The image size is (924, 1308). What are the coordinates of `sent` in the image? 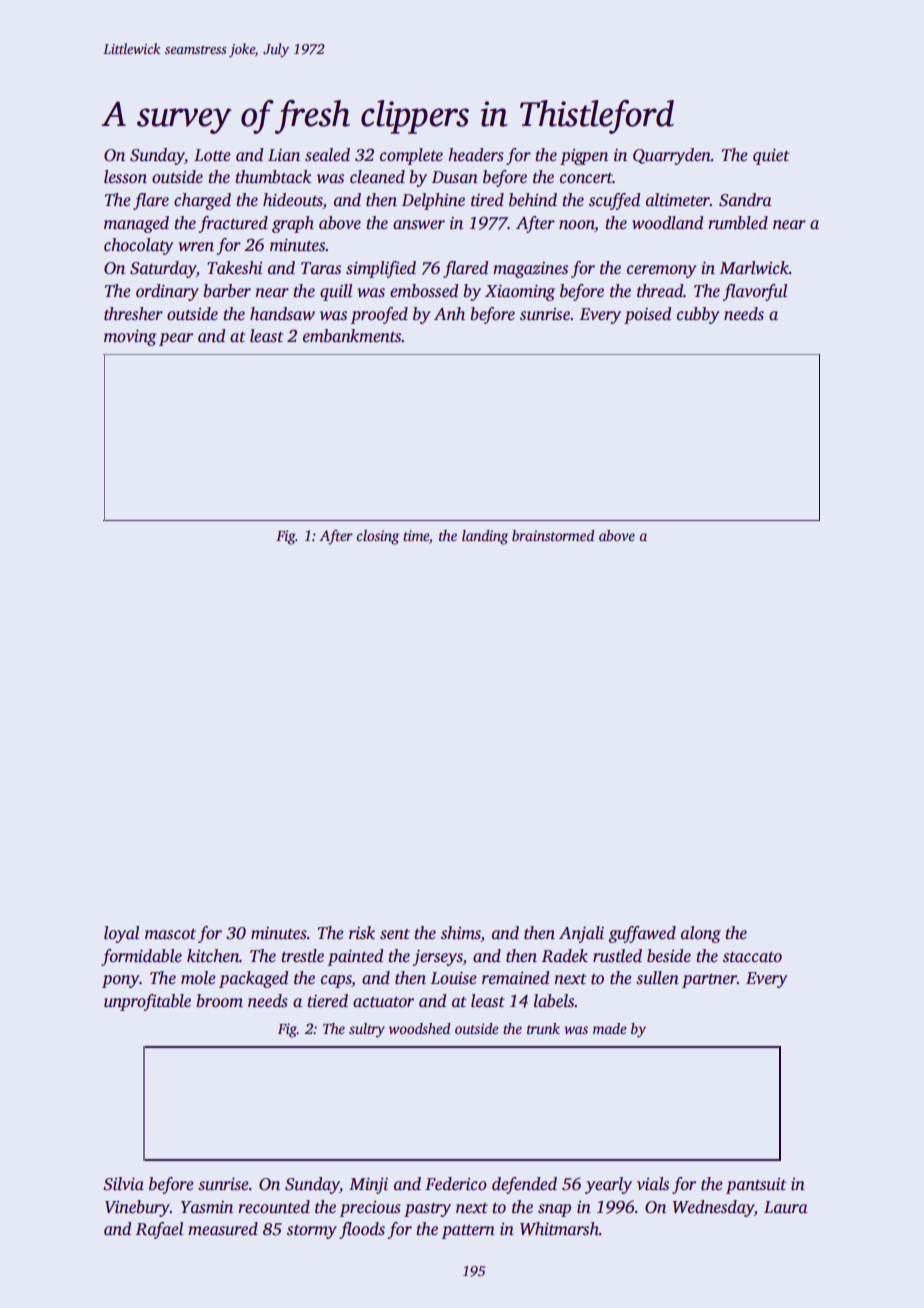 It's located at (395, 934).
